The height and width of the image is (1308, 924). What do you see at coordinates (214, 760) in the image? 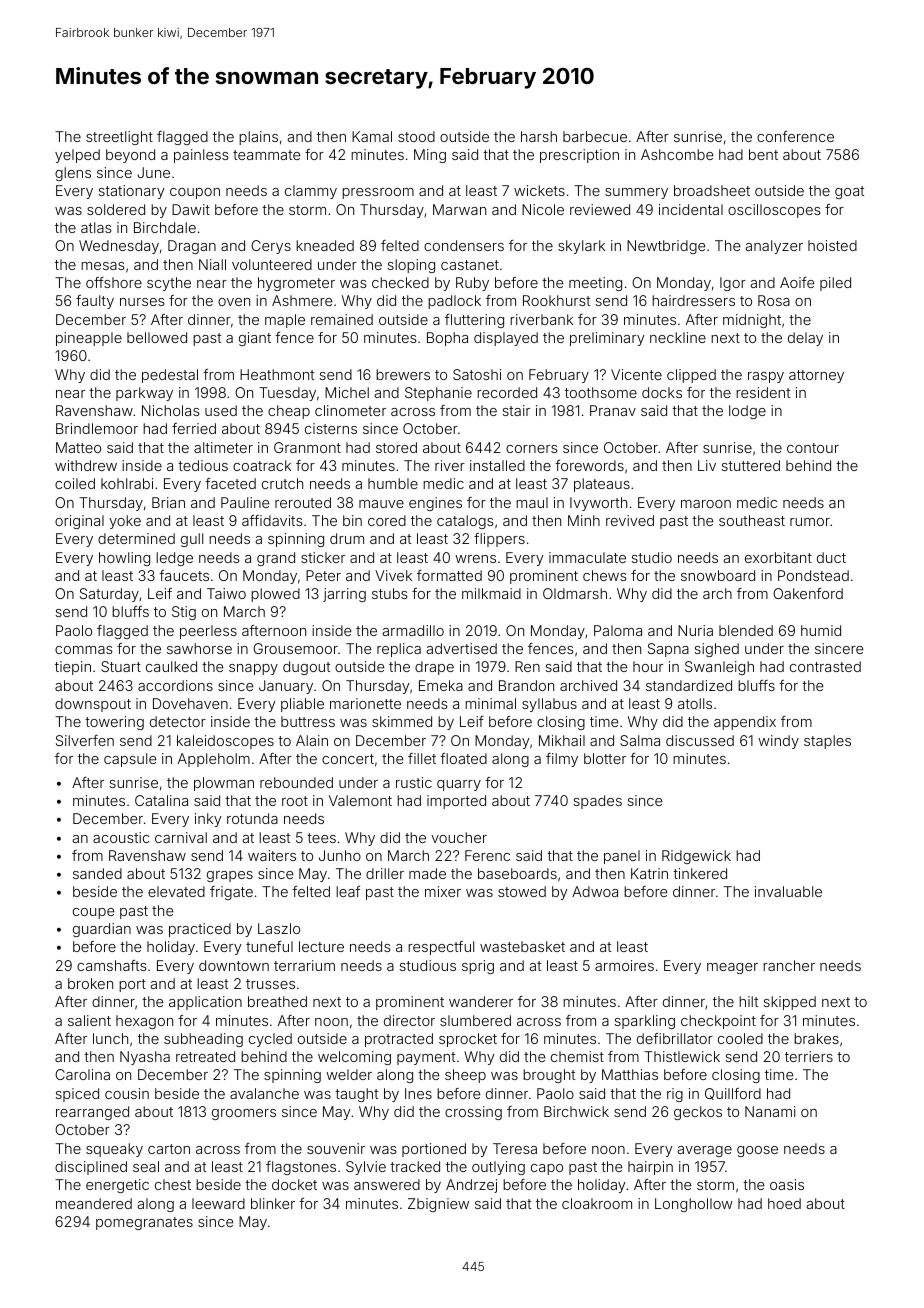
I see `Appleholm` at bounding box center [214, 760].
